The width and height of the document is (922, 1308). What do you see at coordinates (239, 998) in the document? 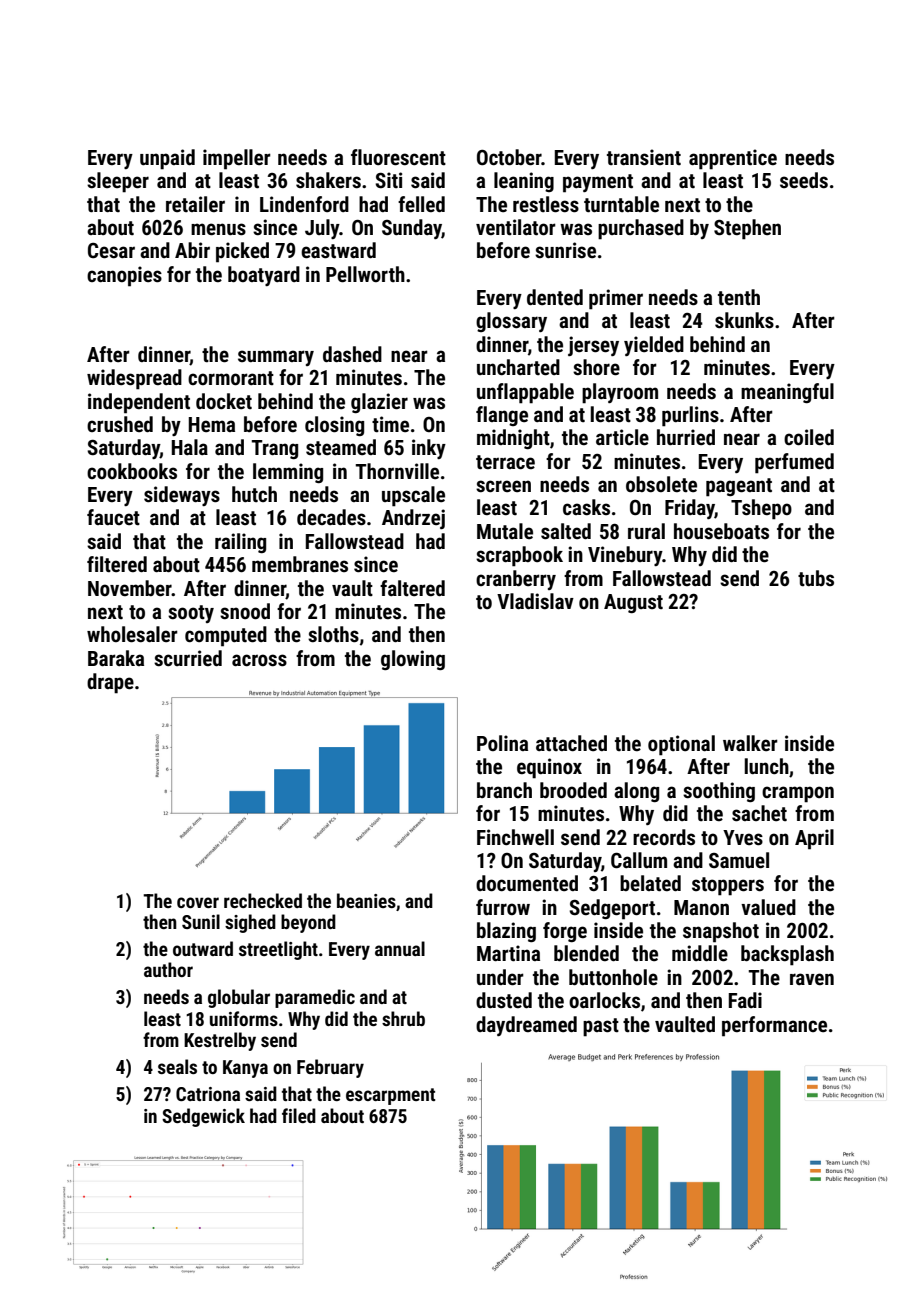
I see `globular` at bounding box center [239, 998].
